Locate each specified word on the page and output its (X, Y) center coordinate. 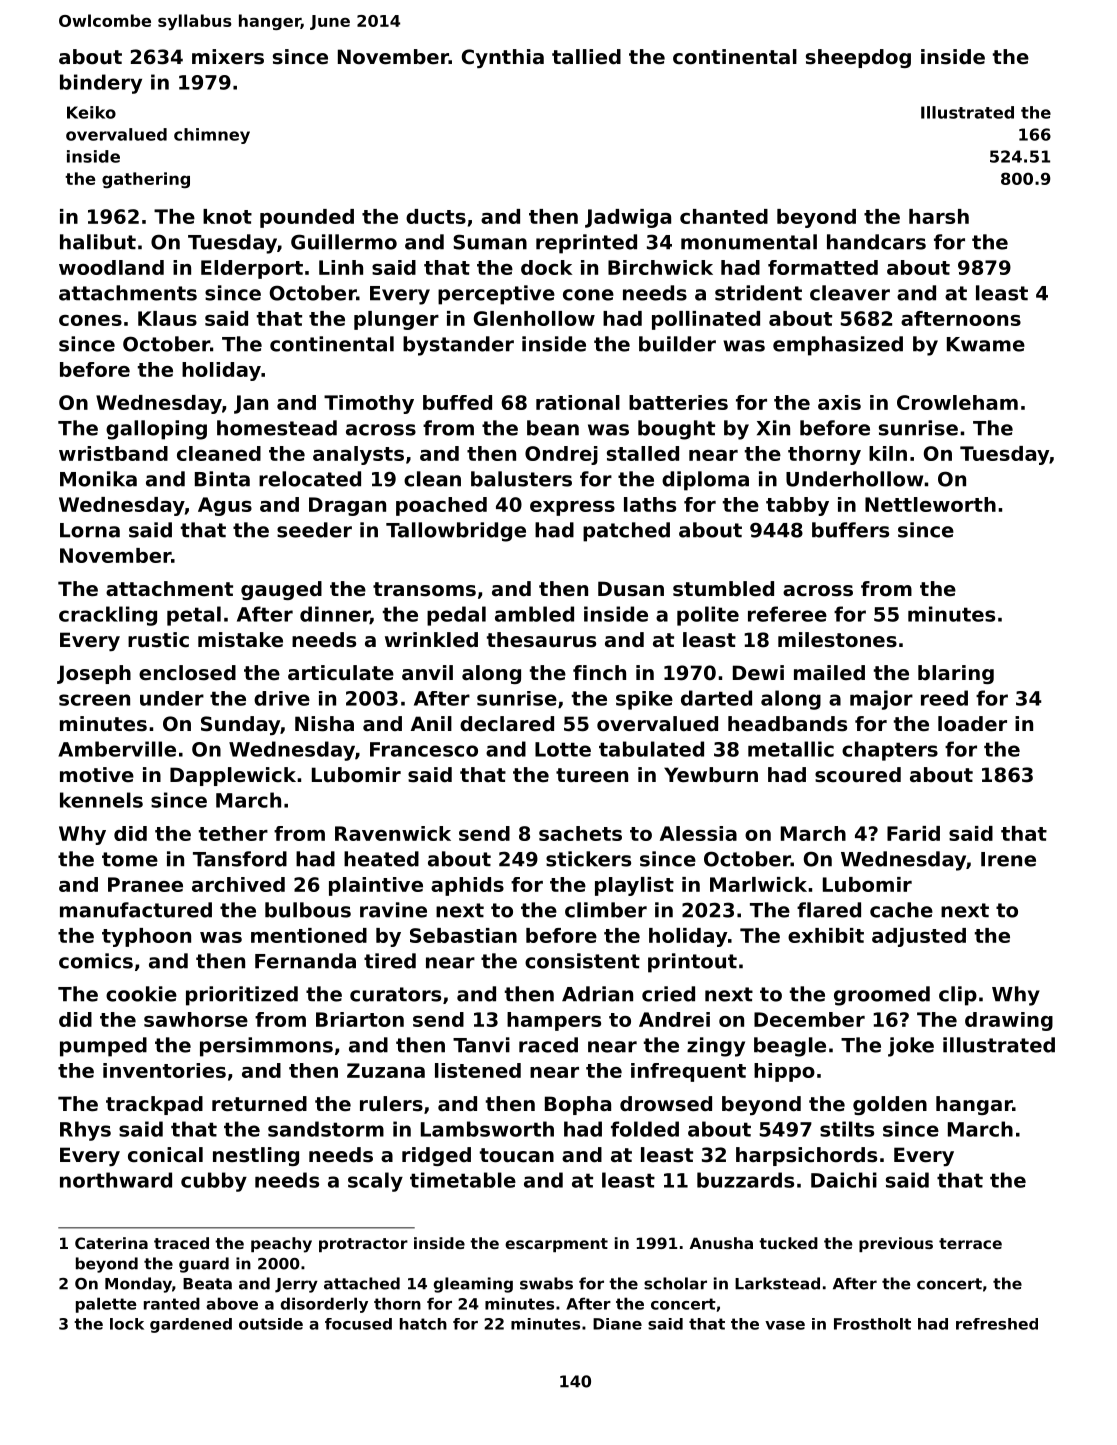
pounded (307, 218)
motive (97, 775)
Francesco (424, 749)
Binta (222, 479)
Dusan (631, 589)
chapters (890, 751)
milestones (837, 640)
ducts (436, 216)
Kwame (986, 344)
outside (271, 1324)
